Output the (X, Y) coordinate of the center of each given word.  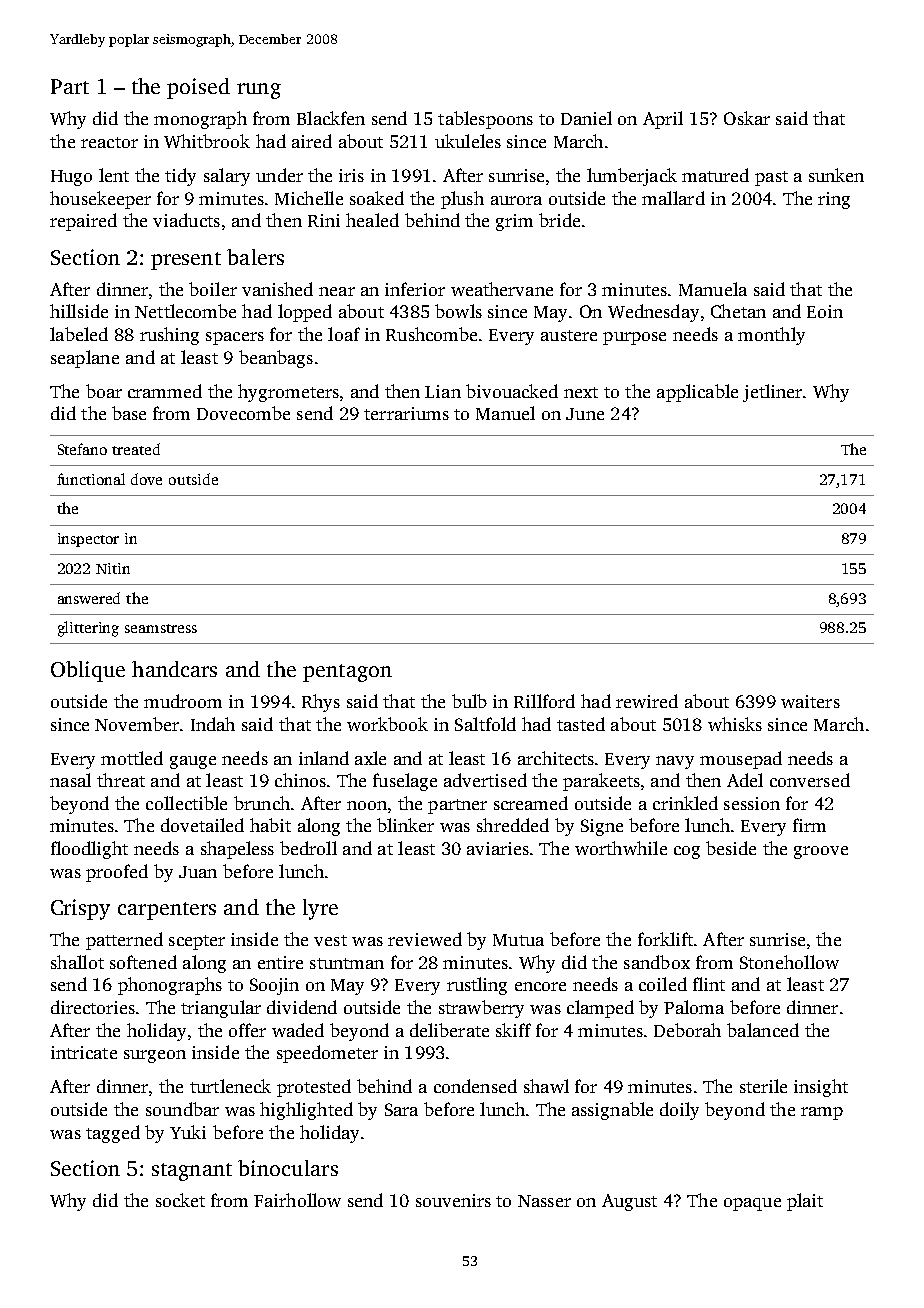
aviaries (498, 848)
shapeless (237, 850)
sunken (836, 175)
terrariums (406, 413)
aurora (516, 200)
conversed (810, 780)
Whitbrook (207, 141)
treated (136, 449)
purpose (634, 338)
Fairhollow (297, 1200)
